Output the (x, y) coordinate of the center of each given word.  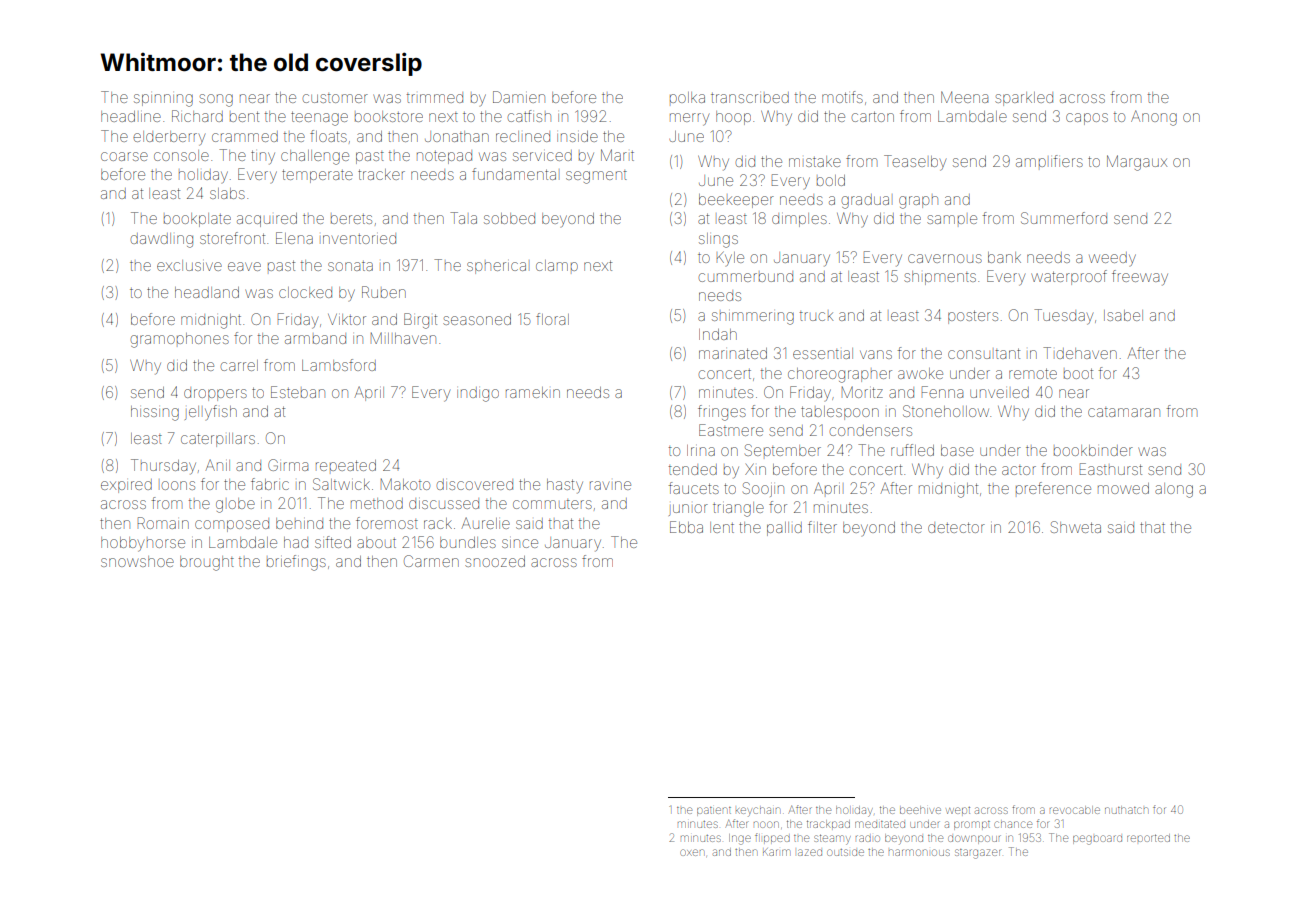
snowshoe (137, 561)
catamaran (1124, 412)
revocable (1075, 810)
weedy (1112, 259)
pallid (784, 529)
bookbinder (1093, 450)
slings (718, 240)
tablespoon (840, 413)
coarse (124, 156)
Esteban (298, 392)
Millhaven (403, 338)
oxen (691, 852)
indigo (478, 394)
